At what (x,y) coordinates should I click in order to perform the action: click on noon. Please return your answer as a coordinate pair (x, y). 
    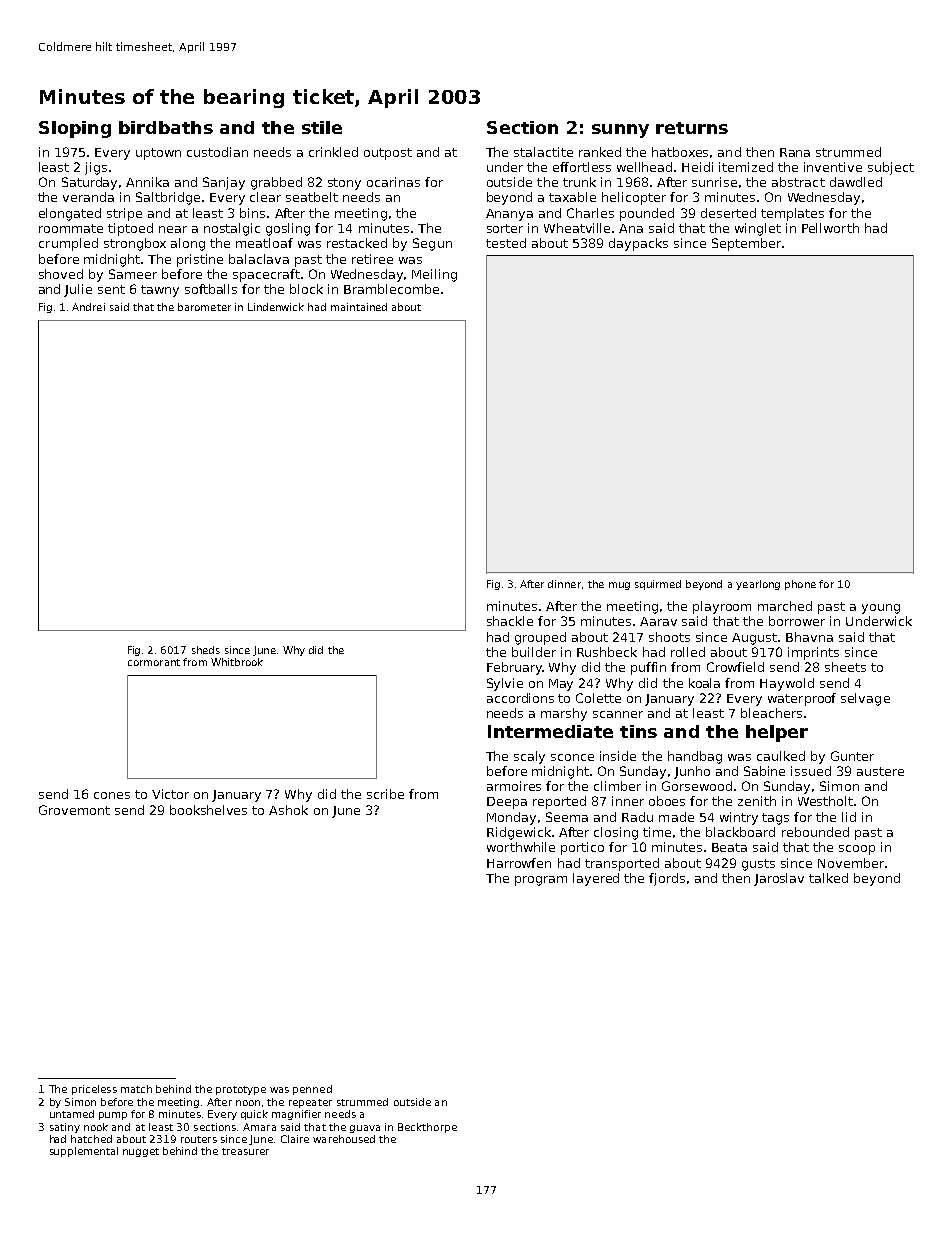
    Looking at the image, I should click on (248, 1103).
